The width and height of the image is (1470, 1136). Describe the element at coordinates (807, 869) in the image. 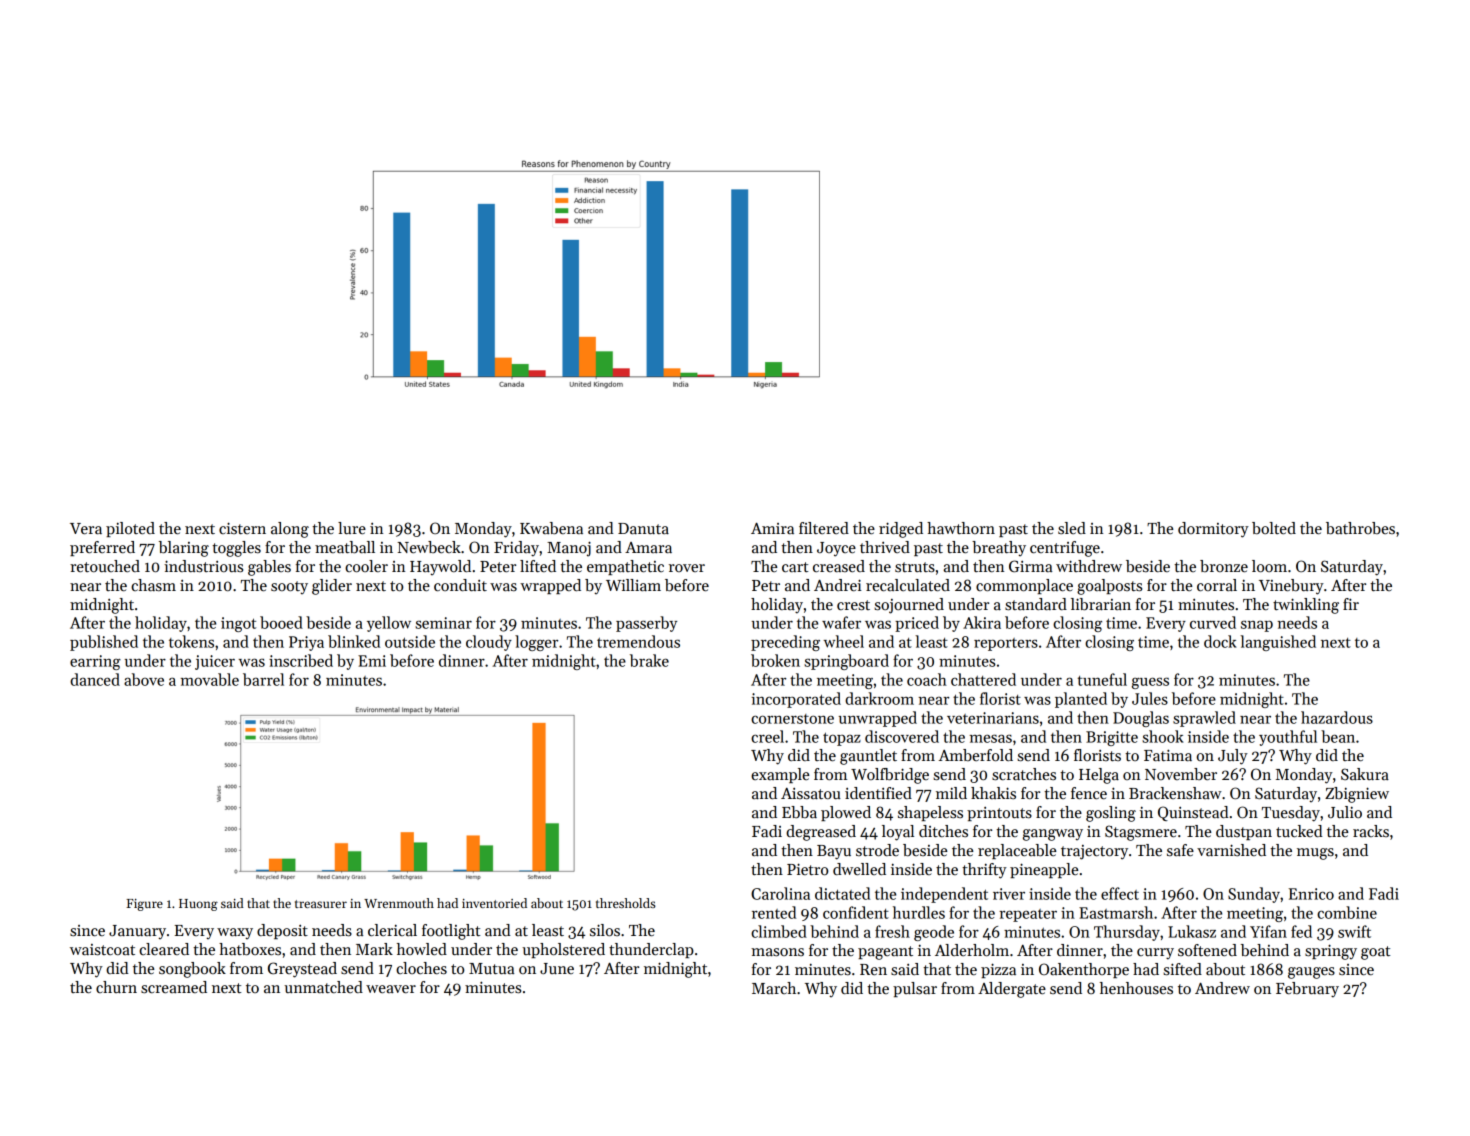

I see `Pietro` at that location.
